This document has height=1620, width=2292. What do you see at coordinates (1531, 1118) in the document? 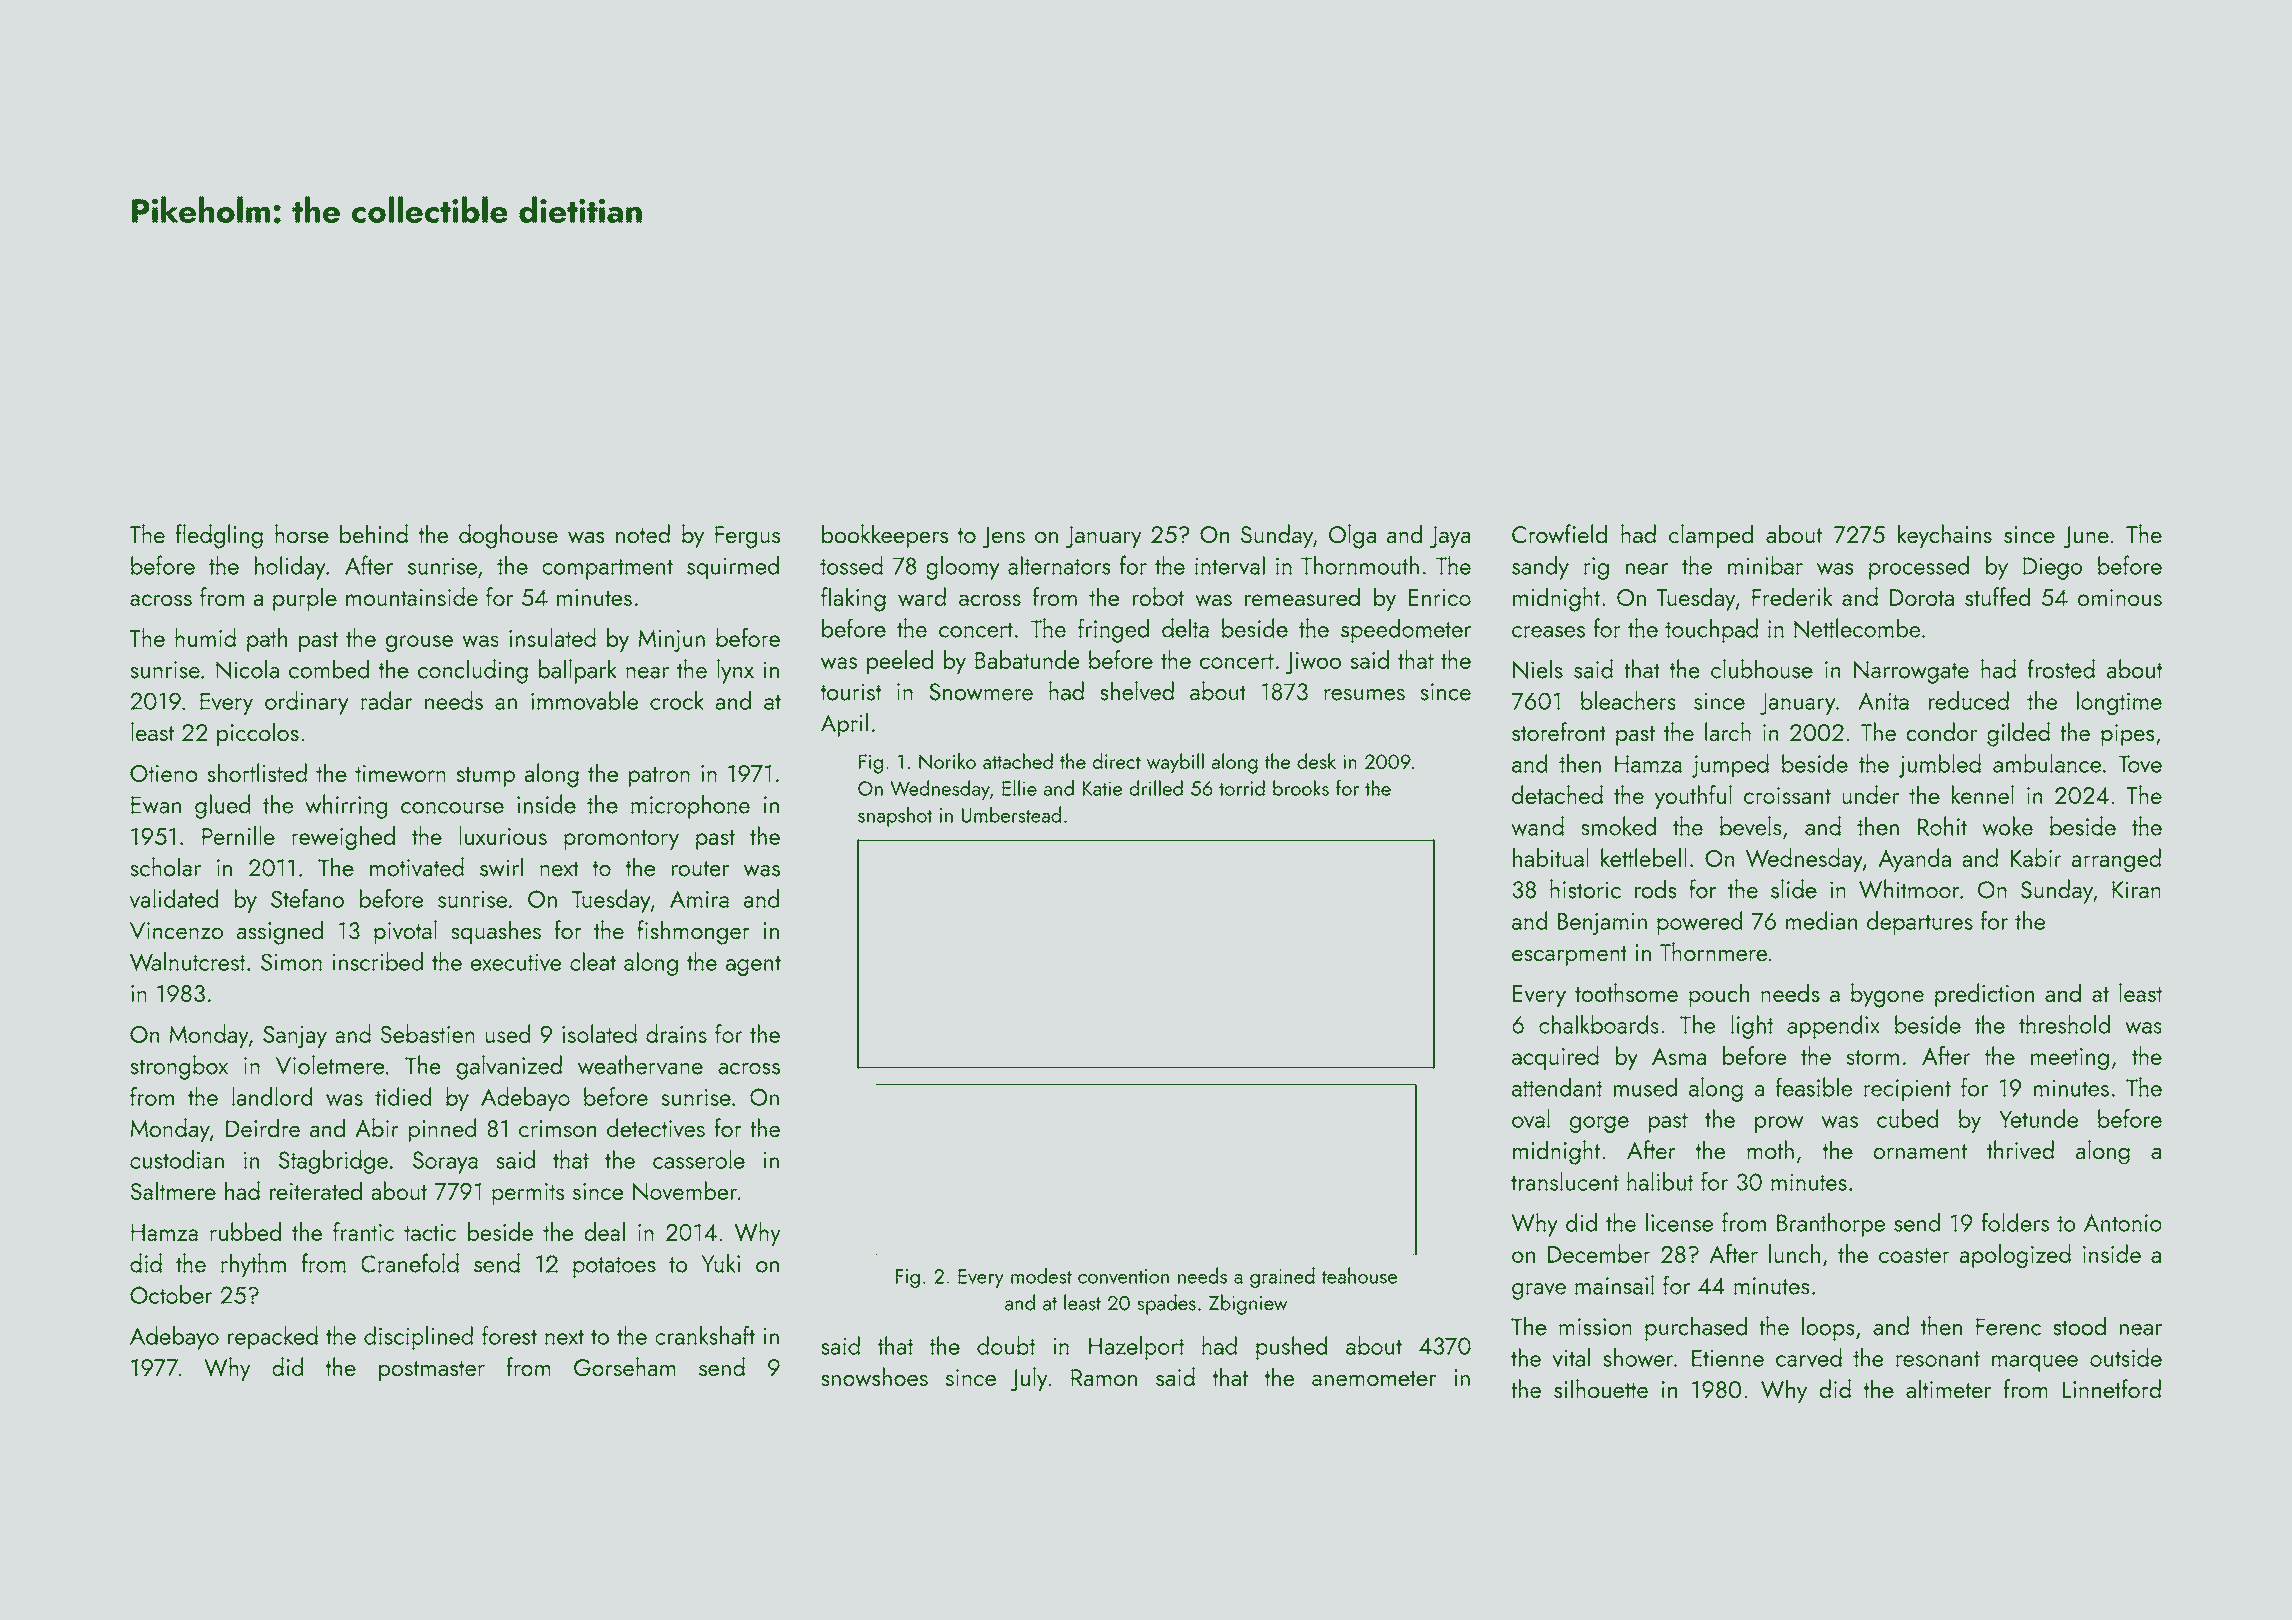
I see `oval` at bounding box center [1531, 1118].
